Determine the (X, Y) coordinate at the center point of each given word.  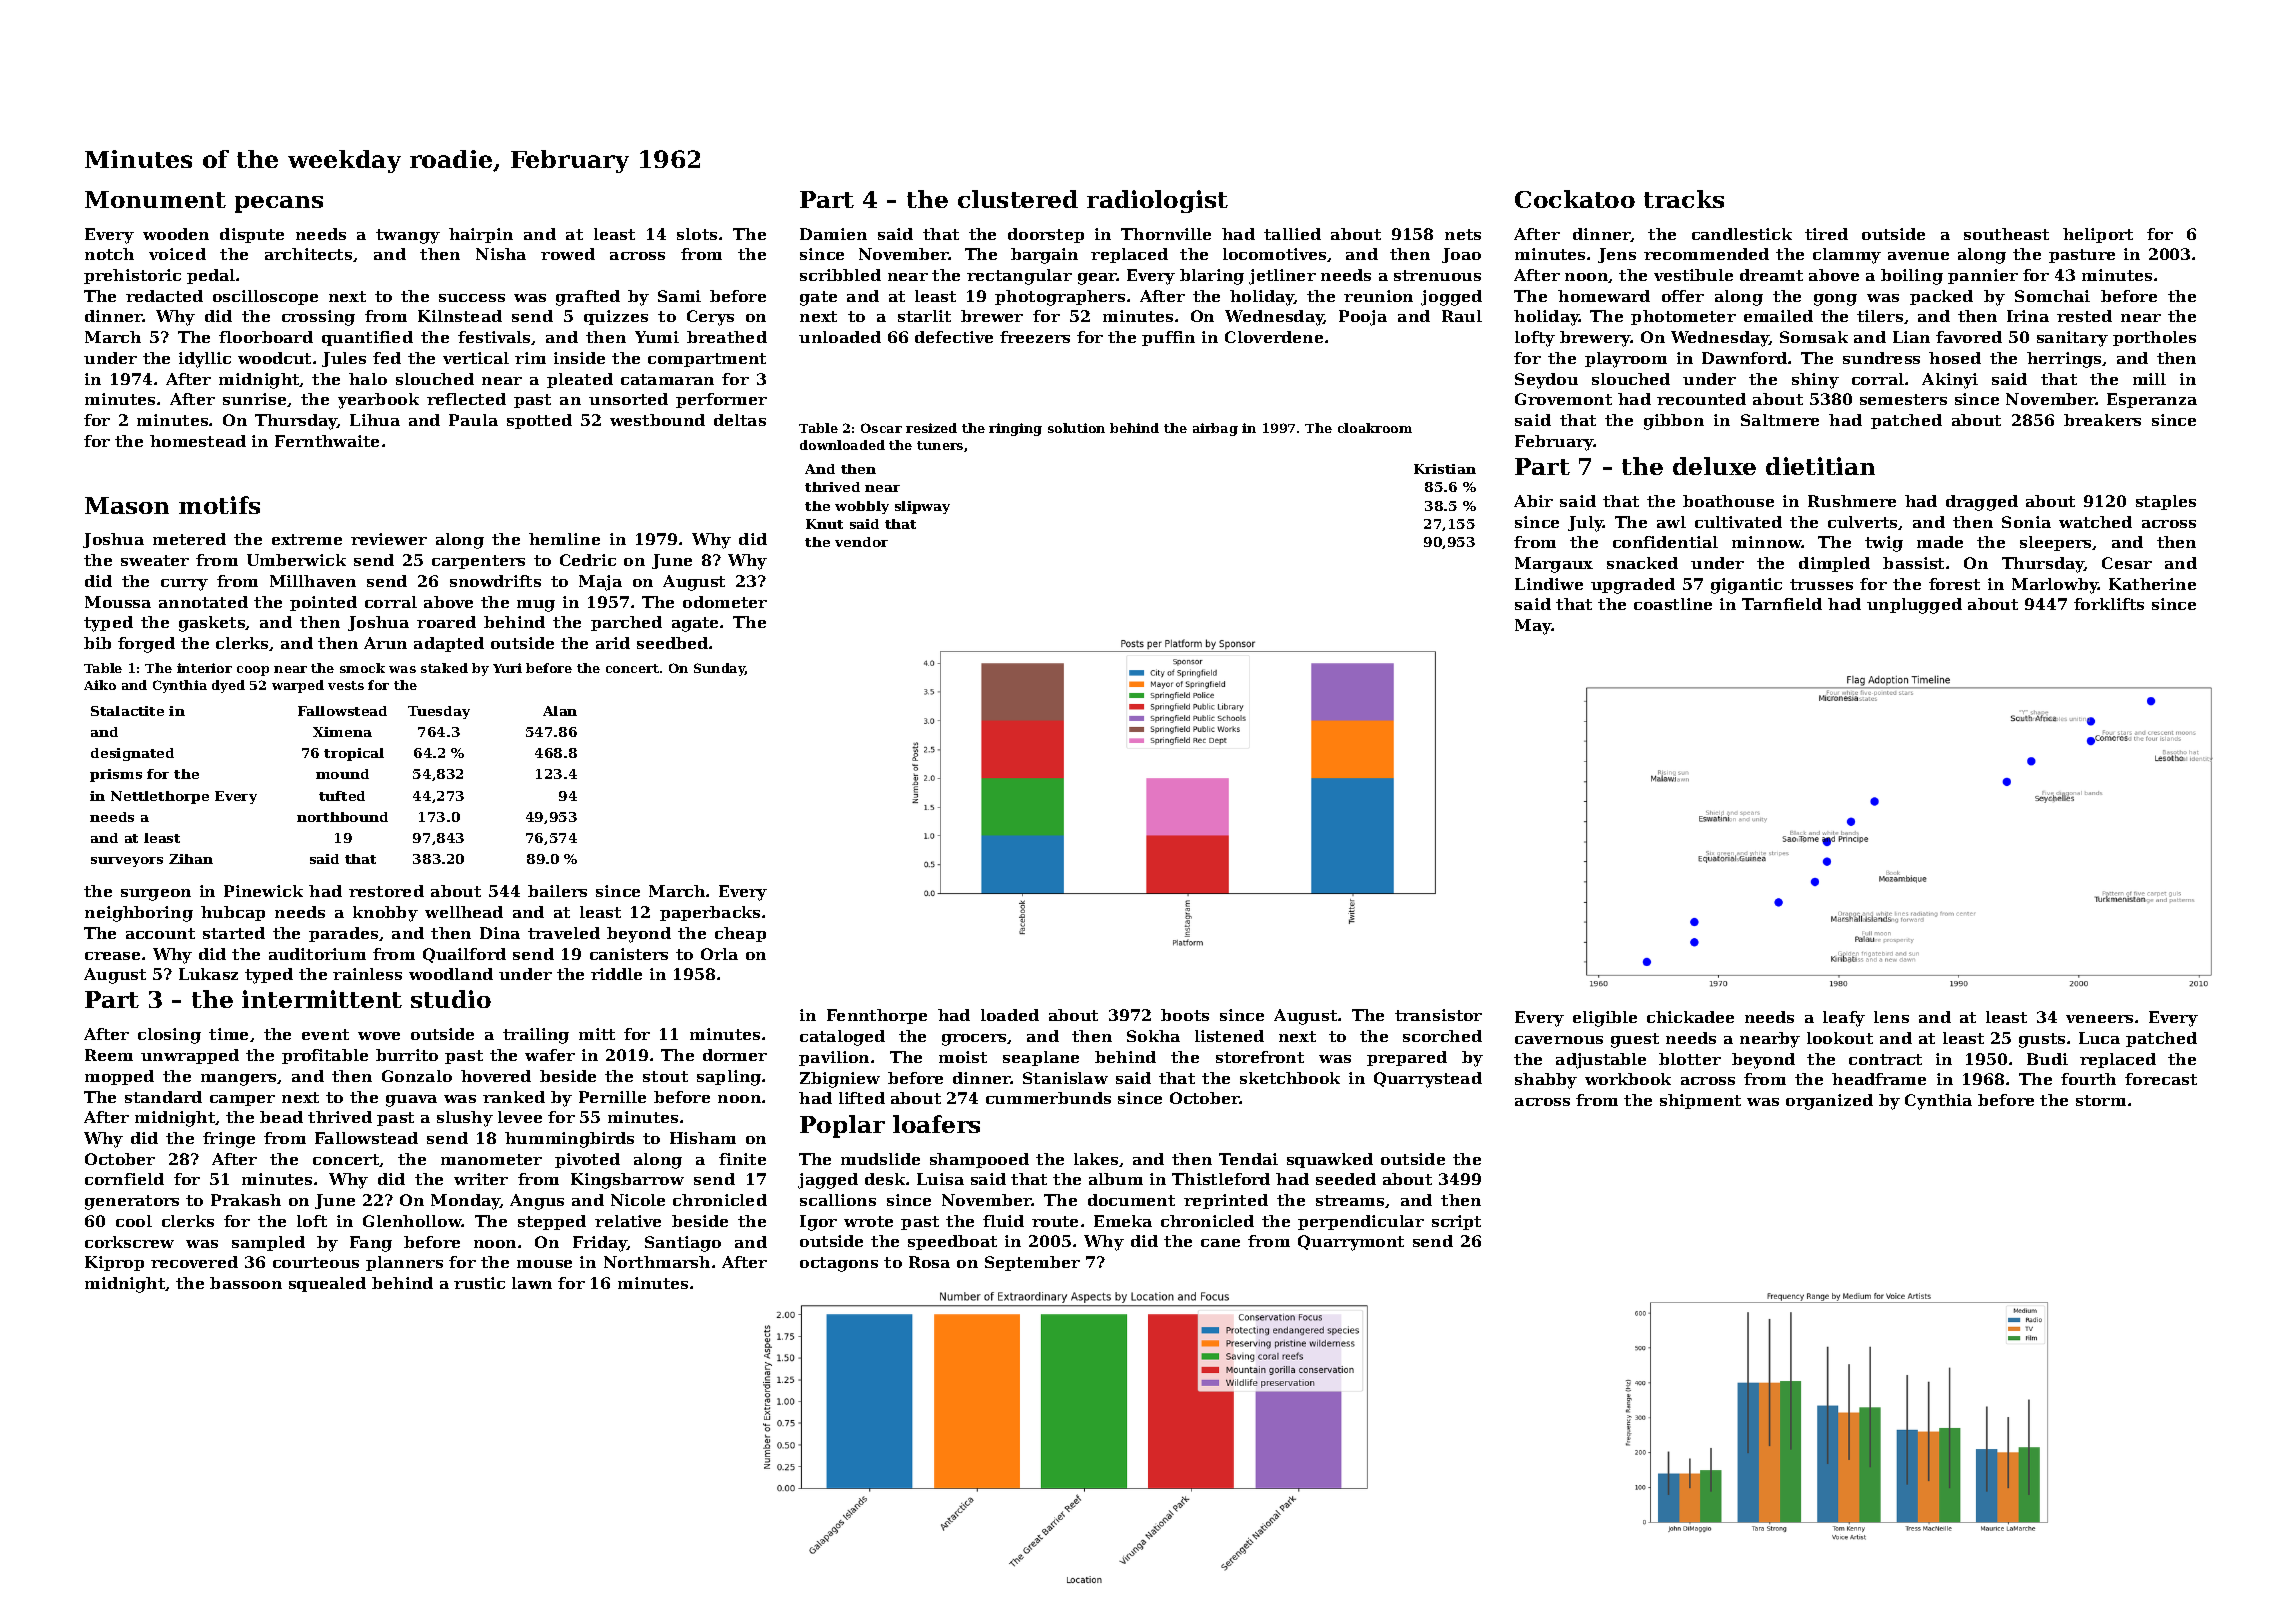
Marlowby (2055, 586)
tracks (1684, 199)
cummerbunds (1048, 1098)
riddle (616, 974)
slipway (922, 507)
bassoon (246, 1283)
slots (697, 234)
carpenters (478, 562)
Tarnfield (1782, 604)
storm (2101, 1100)
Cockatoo (1575, 199)
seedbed (672, 643)
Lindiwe (1549, 584)
